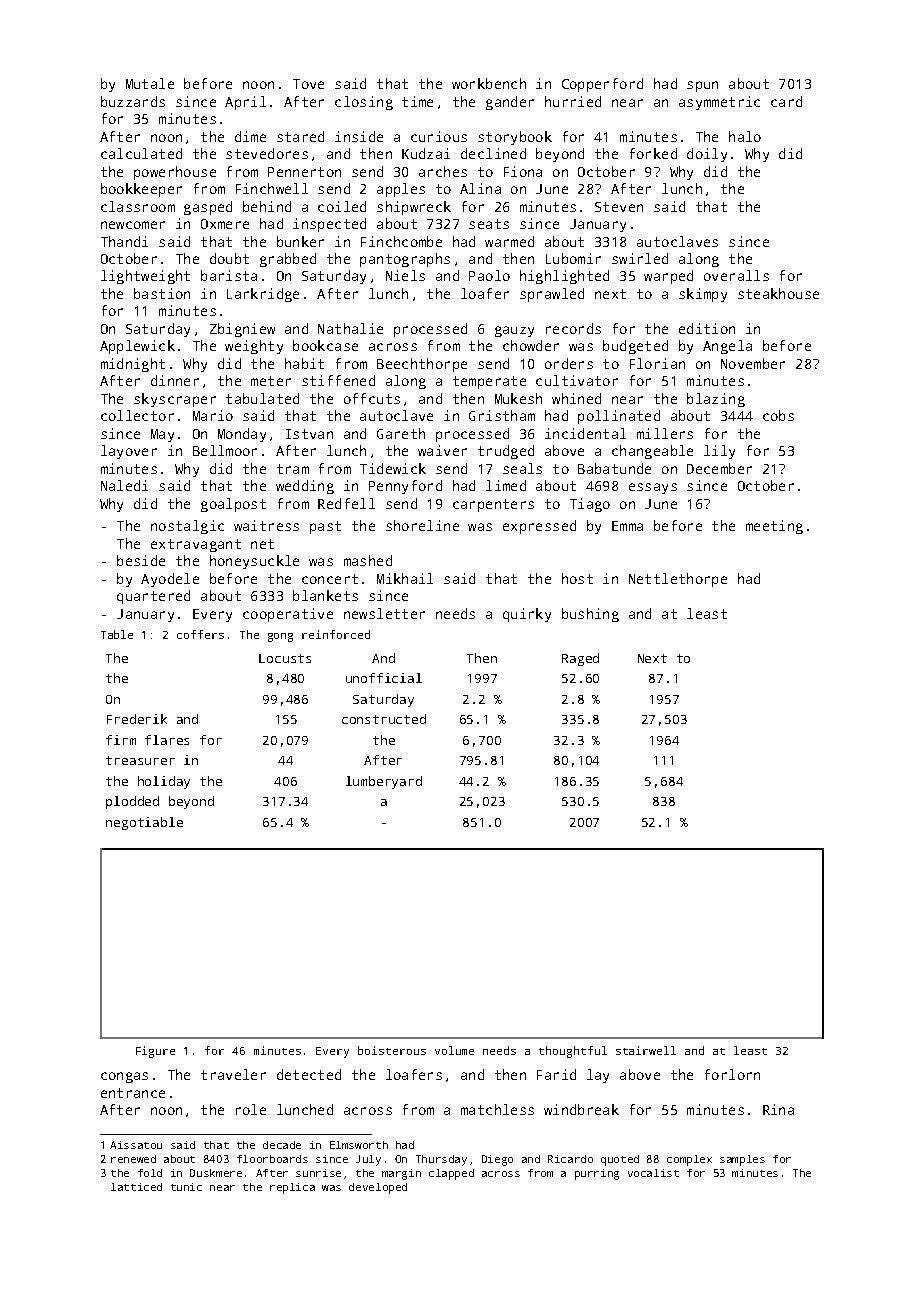 The image size is (924, 1308). Describe the element at coordinates (229, 258) in the screenshot. I see `doubt` at that location.
